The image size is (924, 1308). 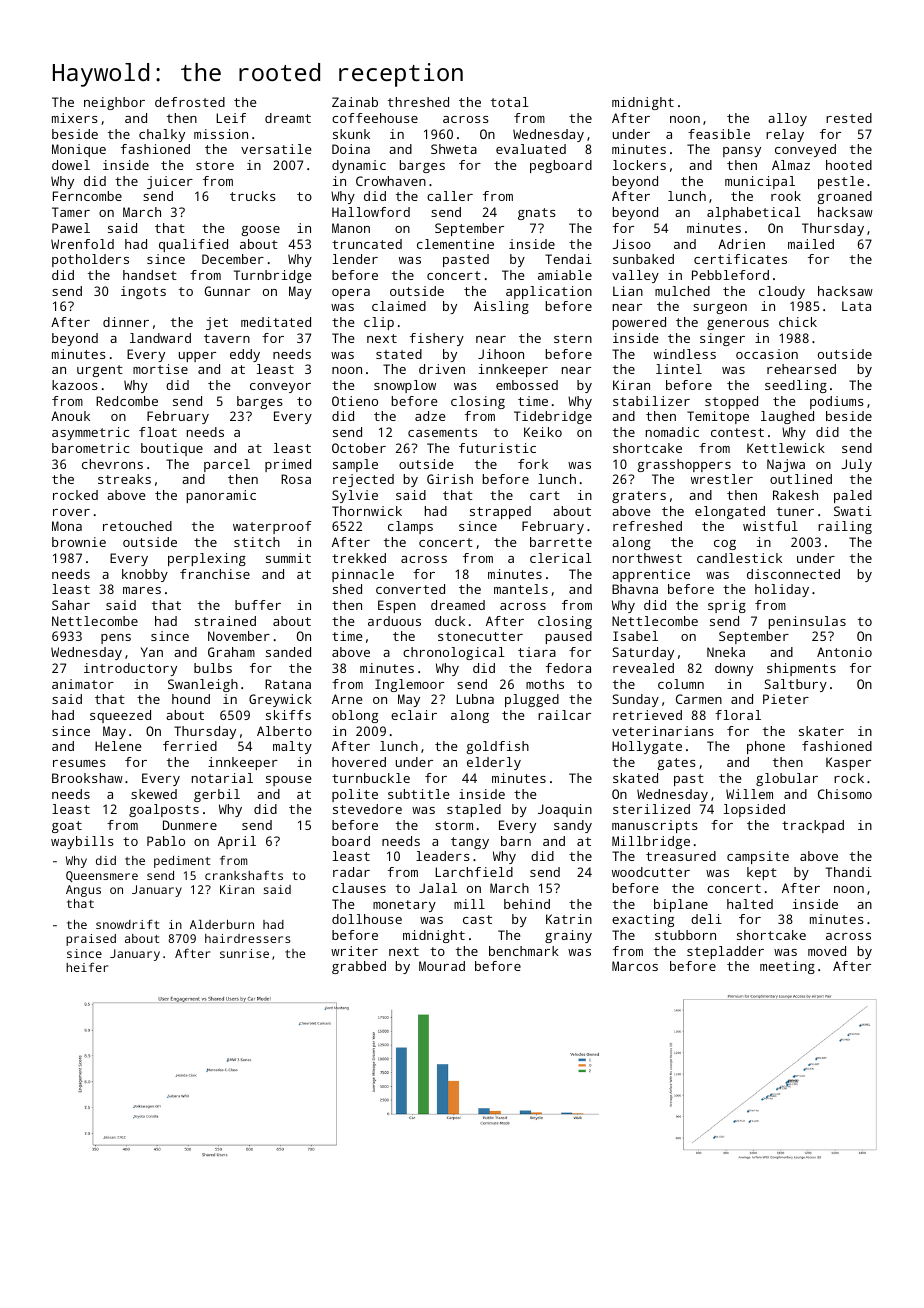 I want to click on casements, so click(x=442, y=432).
